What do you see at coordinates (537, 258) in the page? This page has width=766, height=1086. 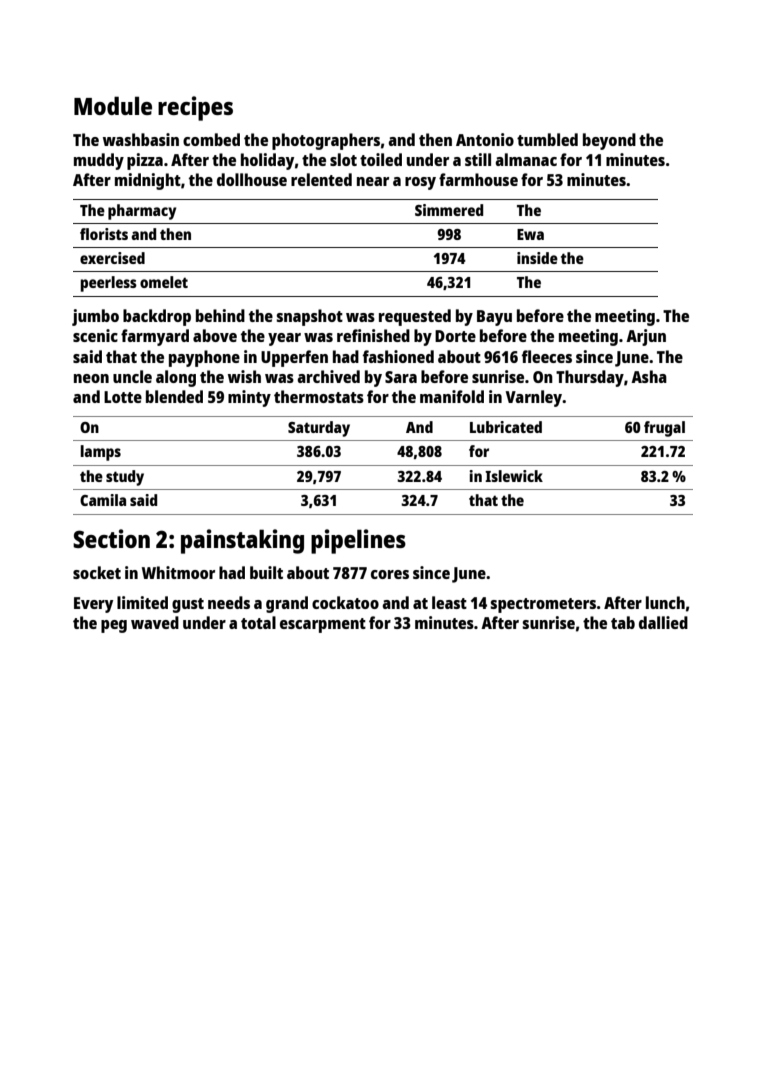 I see `inside` at bounding box center [537, 258].
